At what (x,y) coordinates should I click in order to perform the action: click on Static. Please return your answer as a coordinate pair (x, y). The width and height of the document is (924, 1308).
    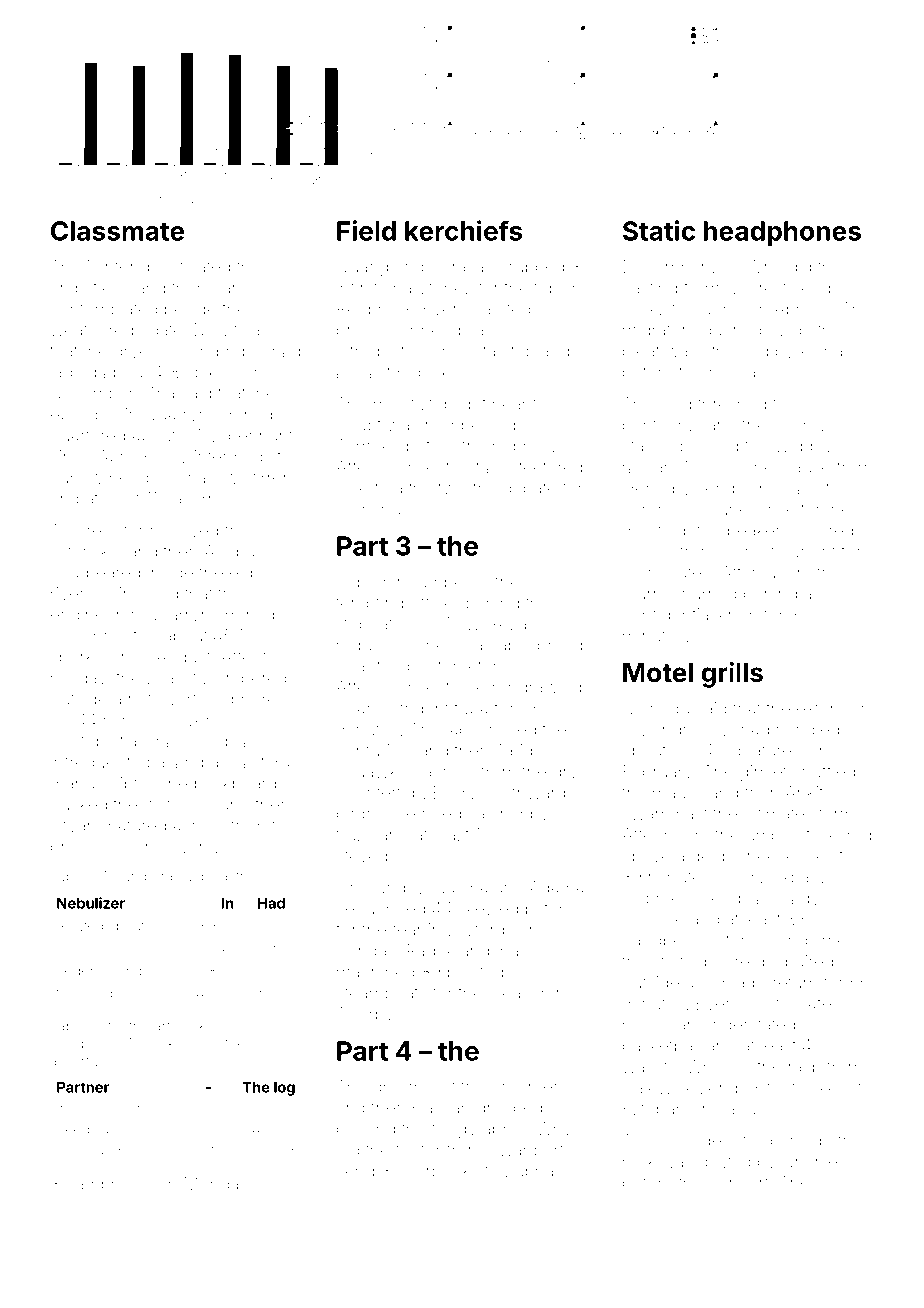
    Looking at the image, I should click on (659, 230).
